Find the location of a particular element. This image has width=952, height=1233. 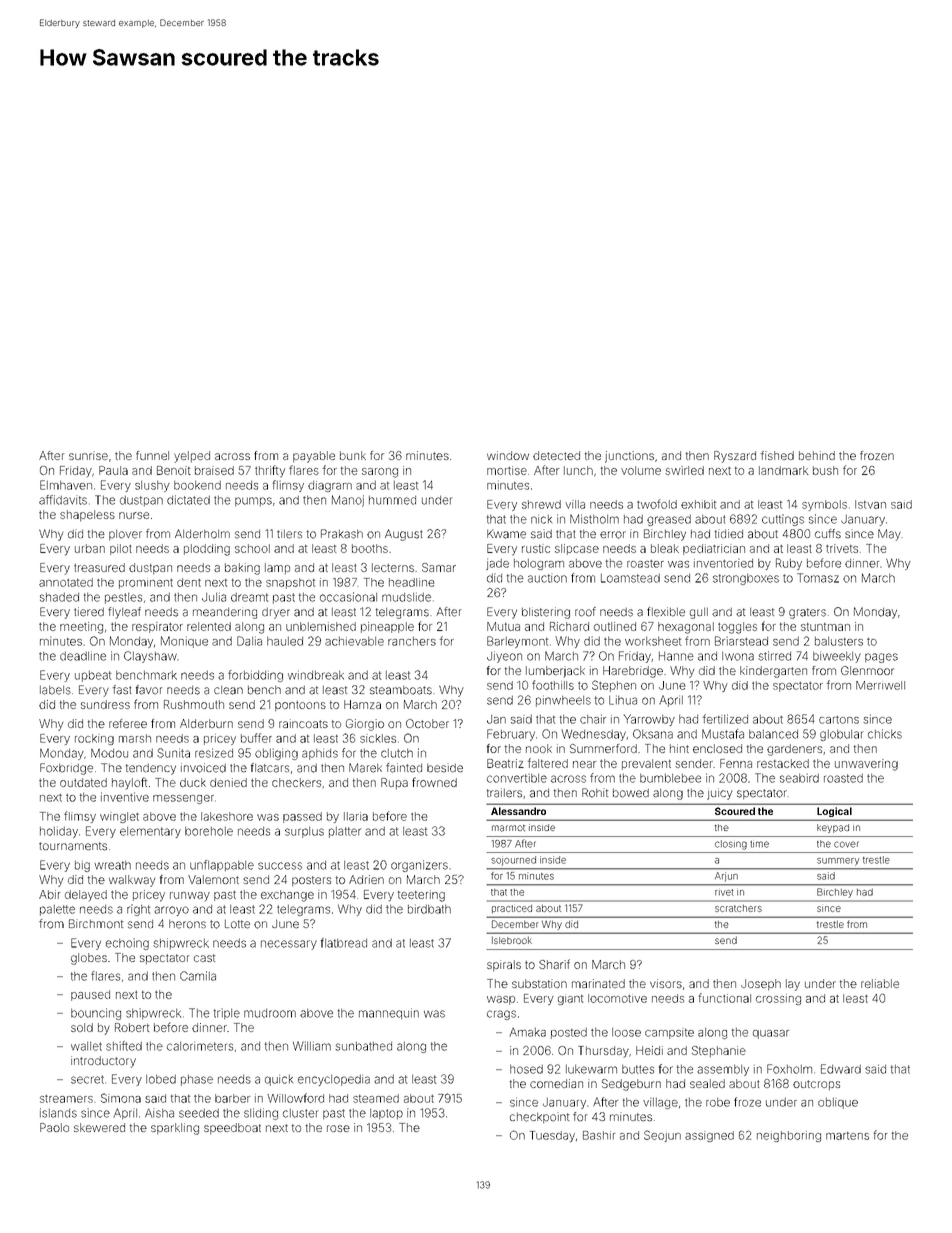

marmot is located at coordinates (508, 828).
